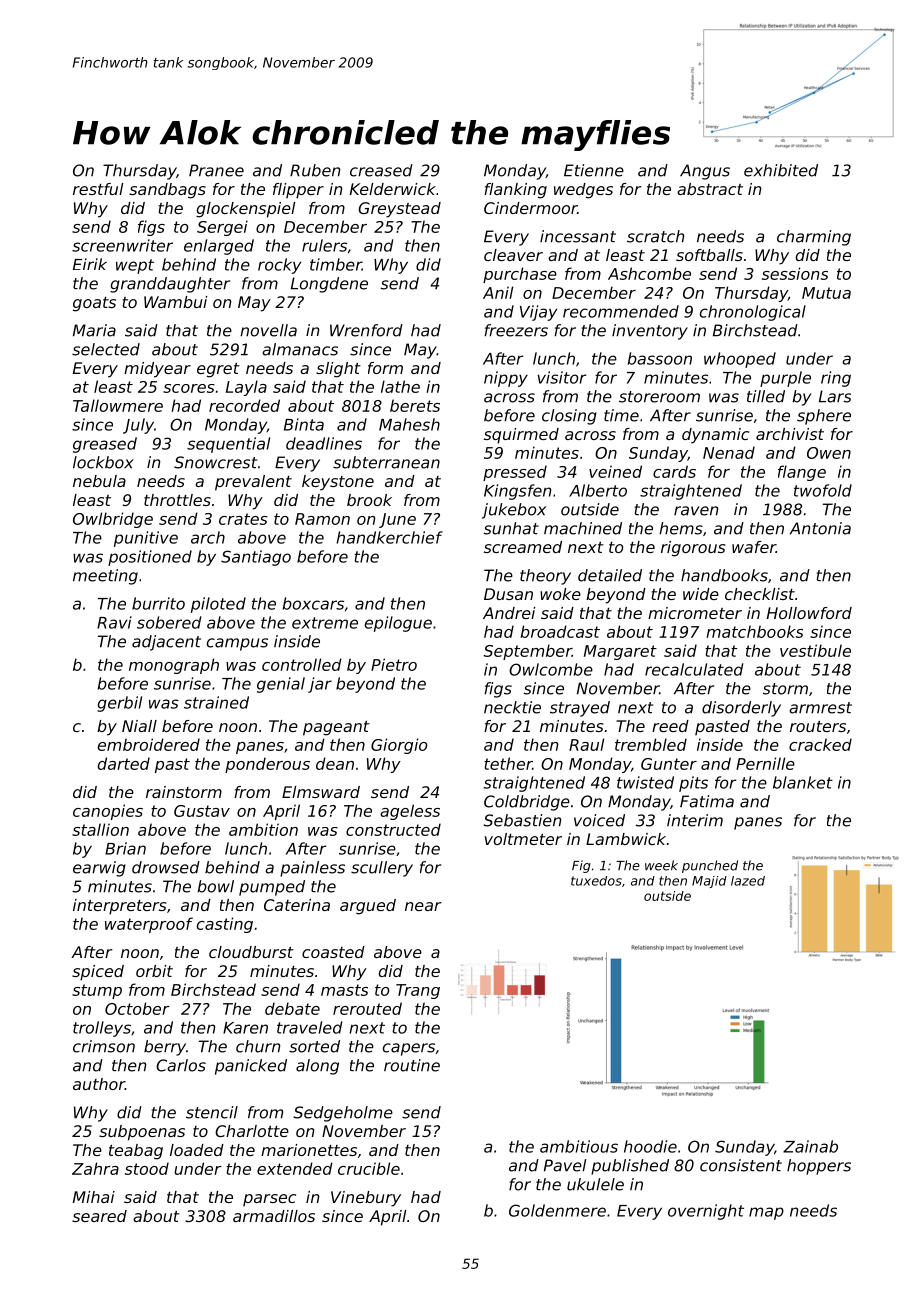 This image has width=924, height=1311. What do you see at coordinates (124, 763) in the image?
I see `darted` at bounding box center [124, 763].
